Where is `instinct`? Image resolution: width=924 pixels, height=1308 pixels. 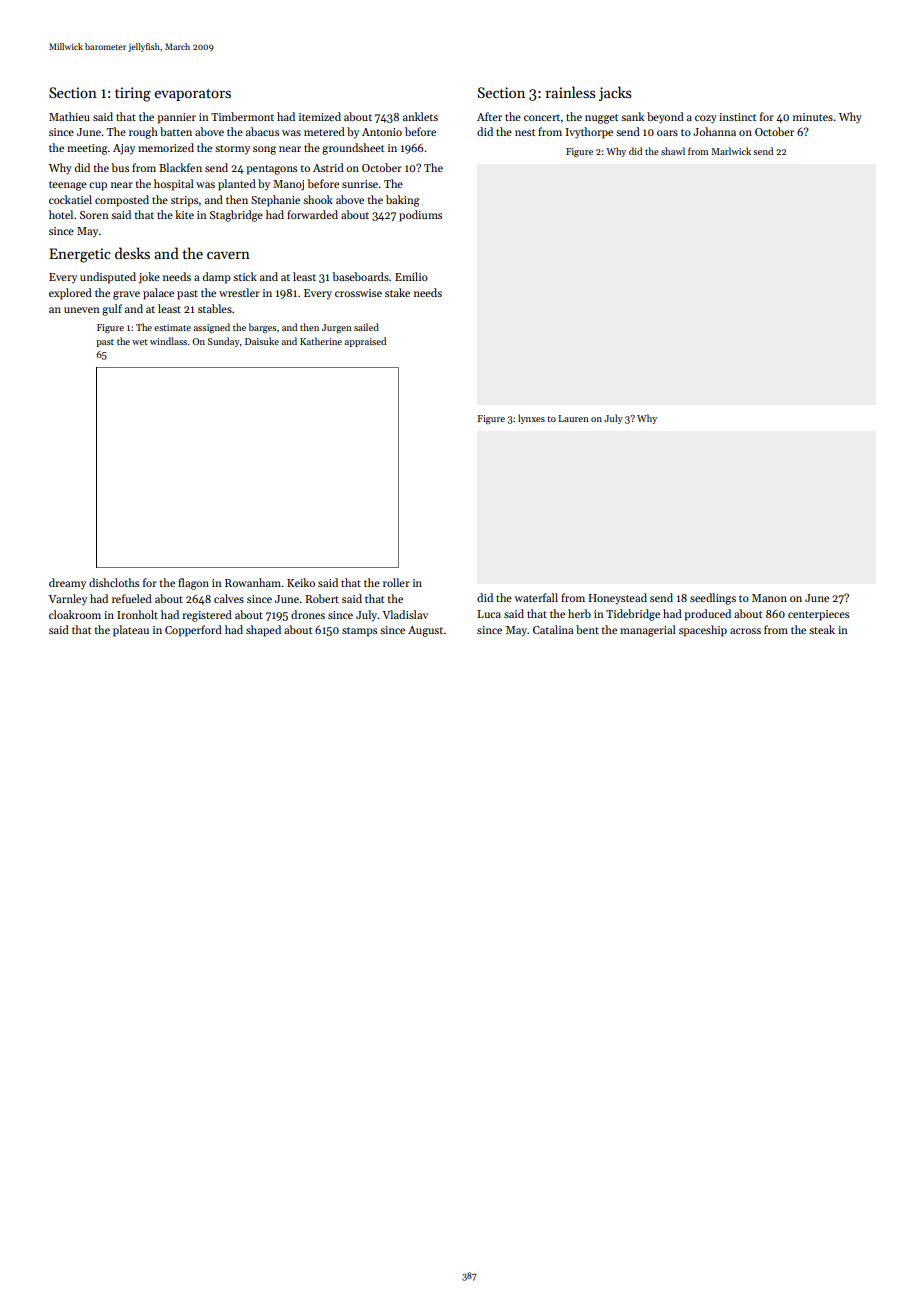 instinct is located at coordinates (737, 117).
